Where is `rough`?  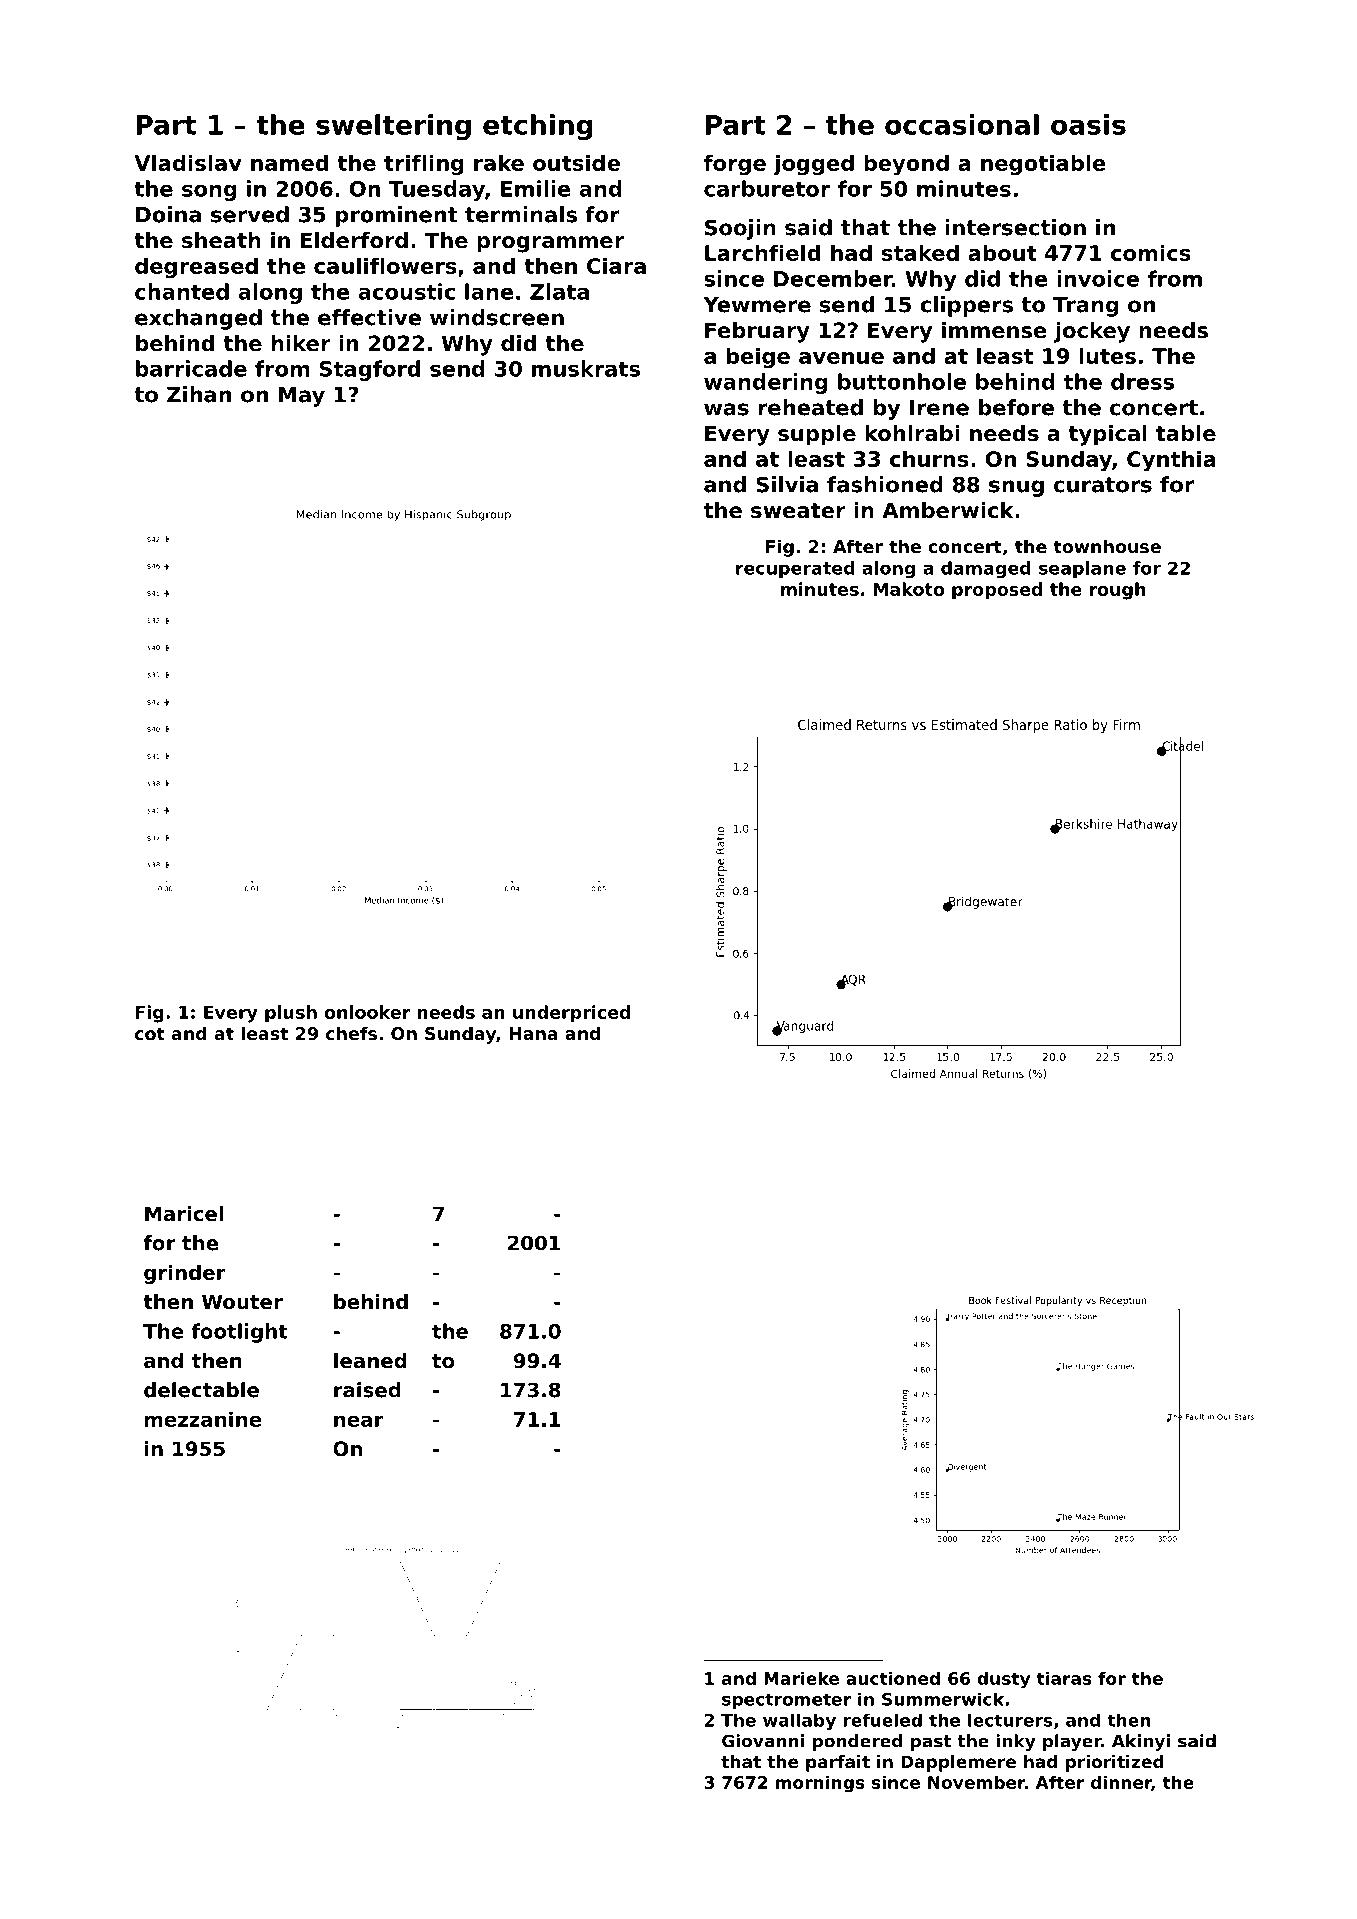 rough is located at coordinates (1117, 591).
